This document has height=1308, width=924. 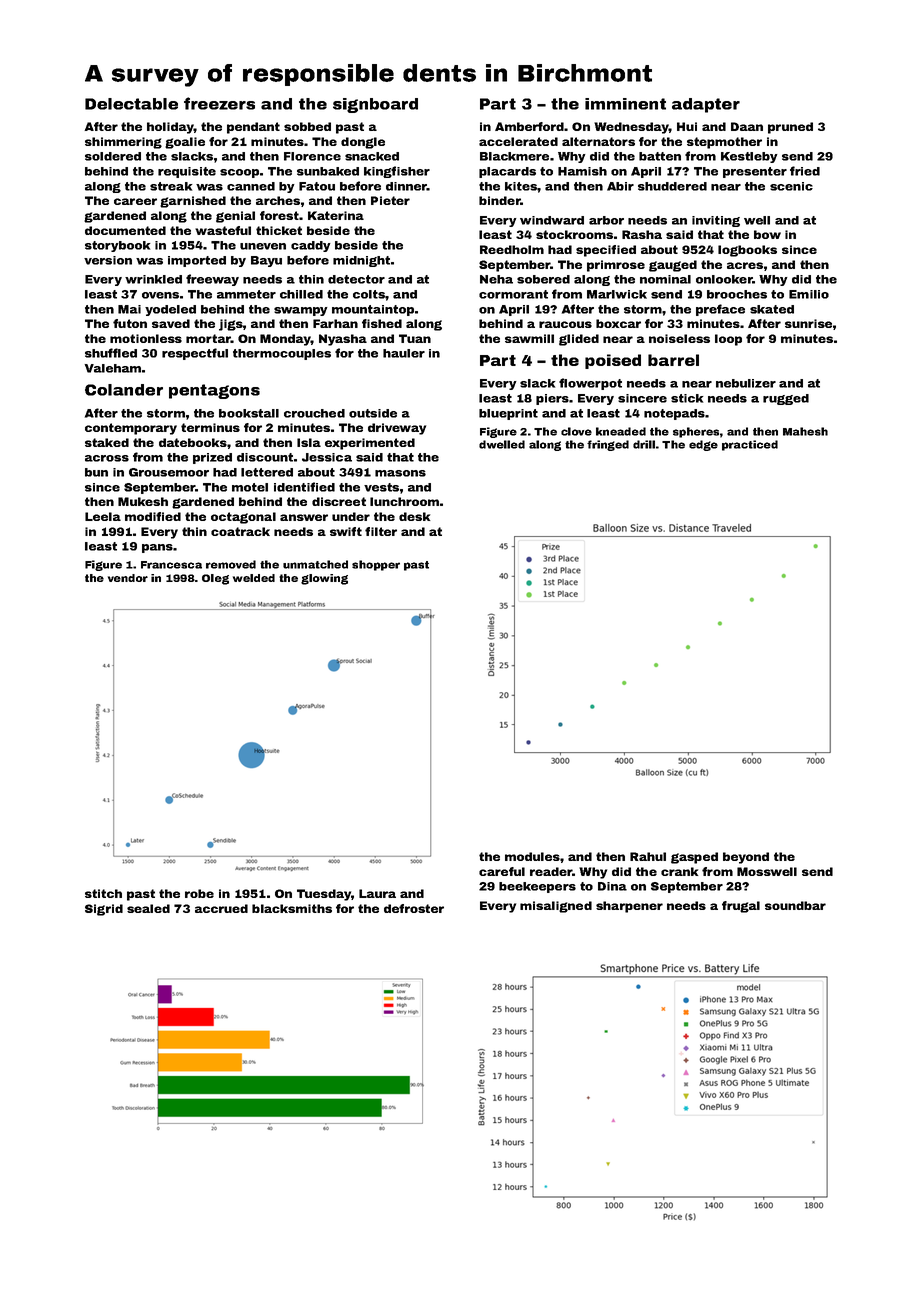 What do you see at coordinates (529, 126) in the document?
I see `Amberford` at bounding box center [529, 126].
